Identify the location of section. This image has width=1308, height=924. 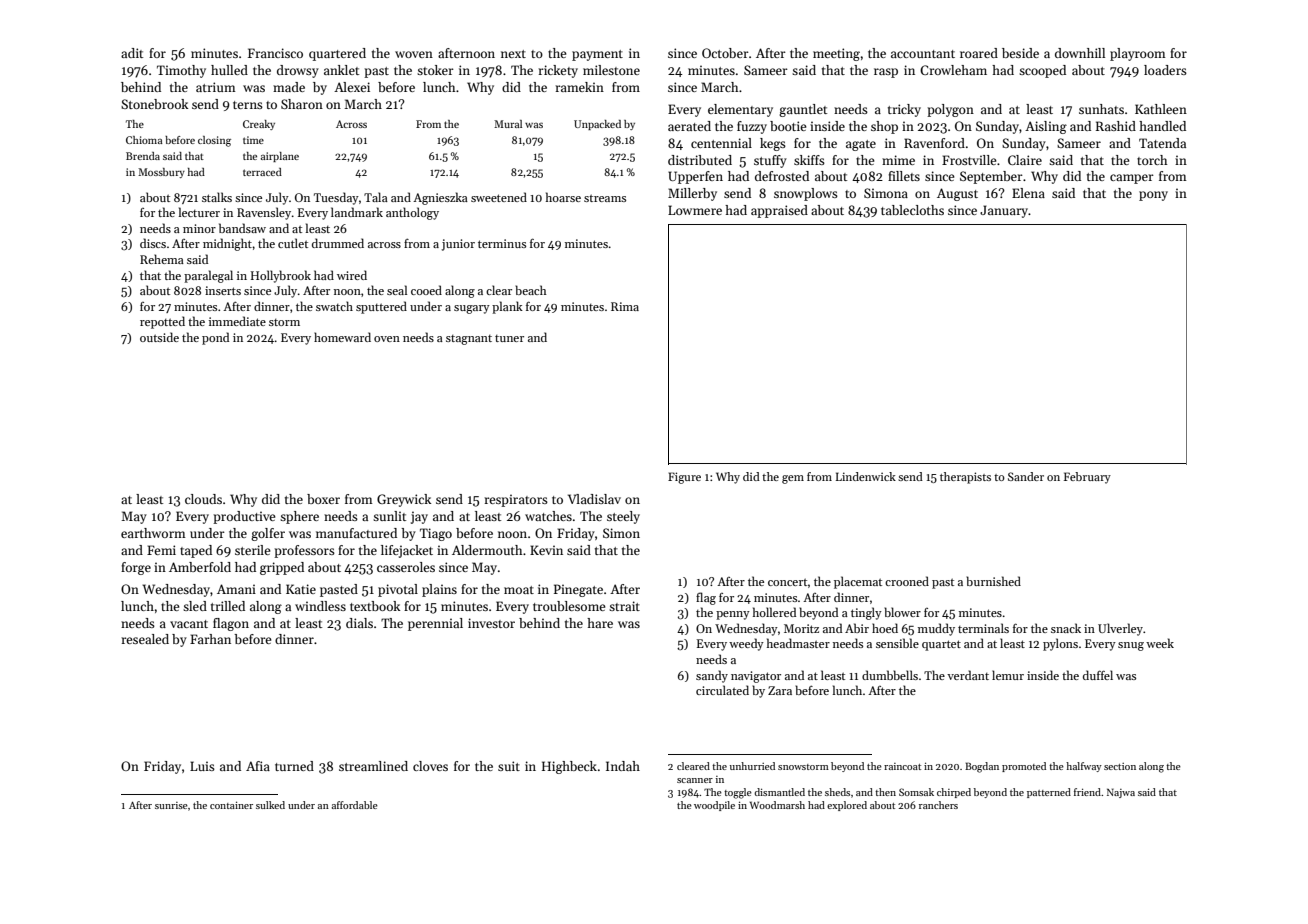
(1120, 766).
